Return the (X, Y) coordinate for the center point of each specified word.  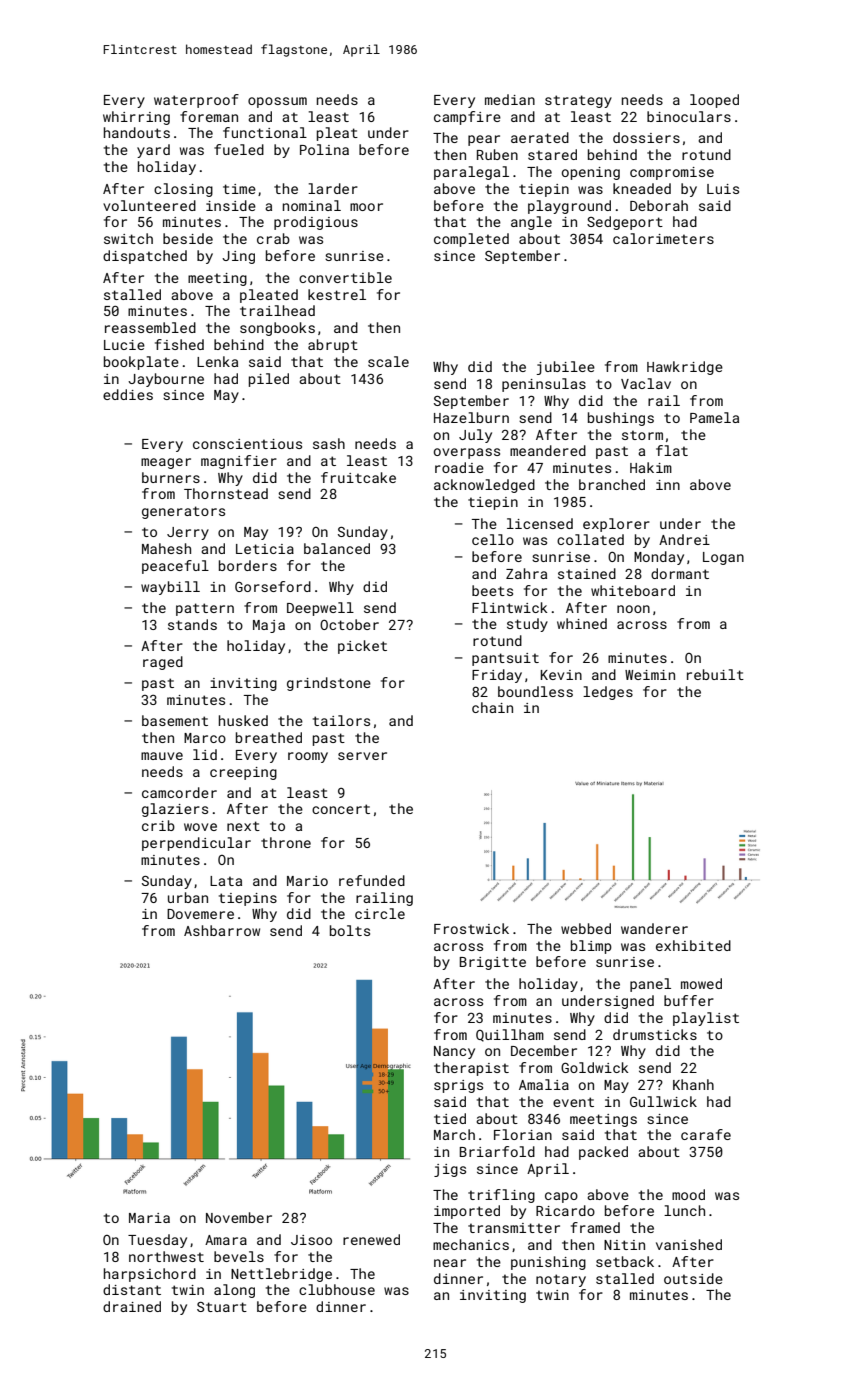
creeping (243, 773)
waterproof (196, 101)
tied (450, 1118)
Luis (723, 189)
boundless (535, 691)
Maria (149, 1218)
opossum (277, 102)
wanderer (654, 928)
